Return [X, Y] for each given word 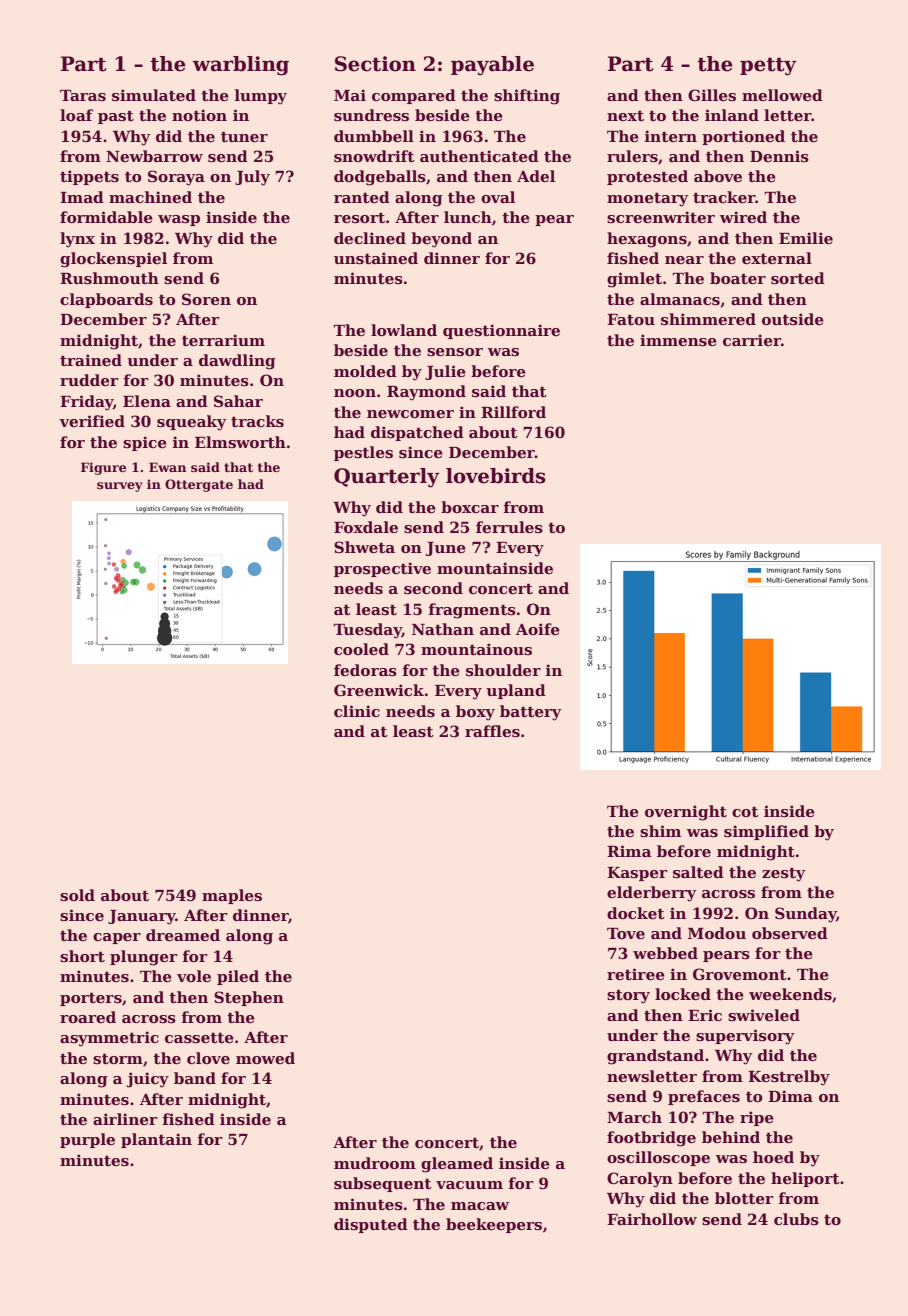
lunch [468, 217]
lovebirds [496, 476]
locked [683, 994]
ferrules [509, 527]
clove [208, 1058]
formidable [106, 217]
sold [77, 895]
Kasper [637, 874]
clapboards [106, 300]
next [625, 115]
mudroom [375, 1163]
